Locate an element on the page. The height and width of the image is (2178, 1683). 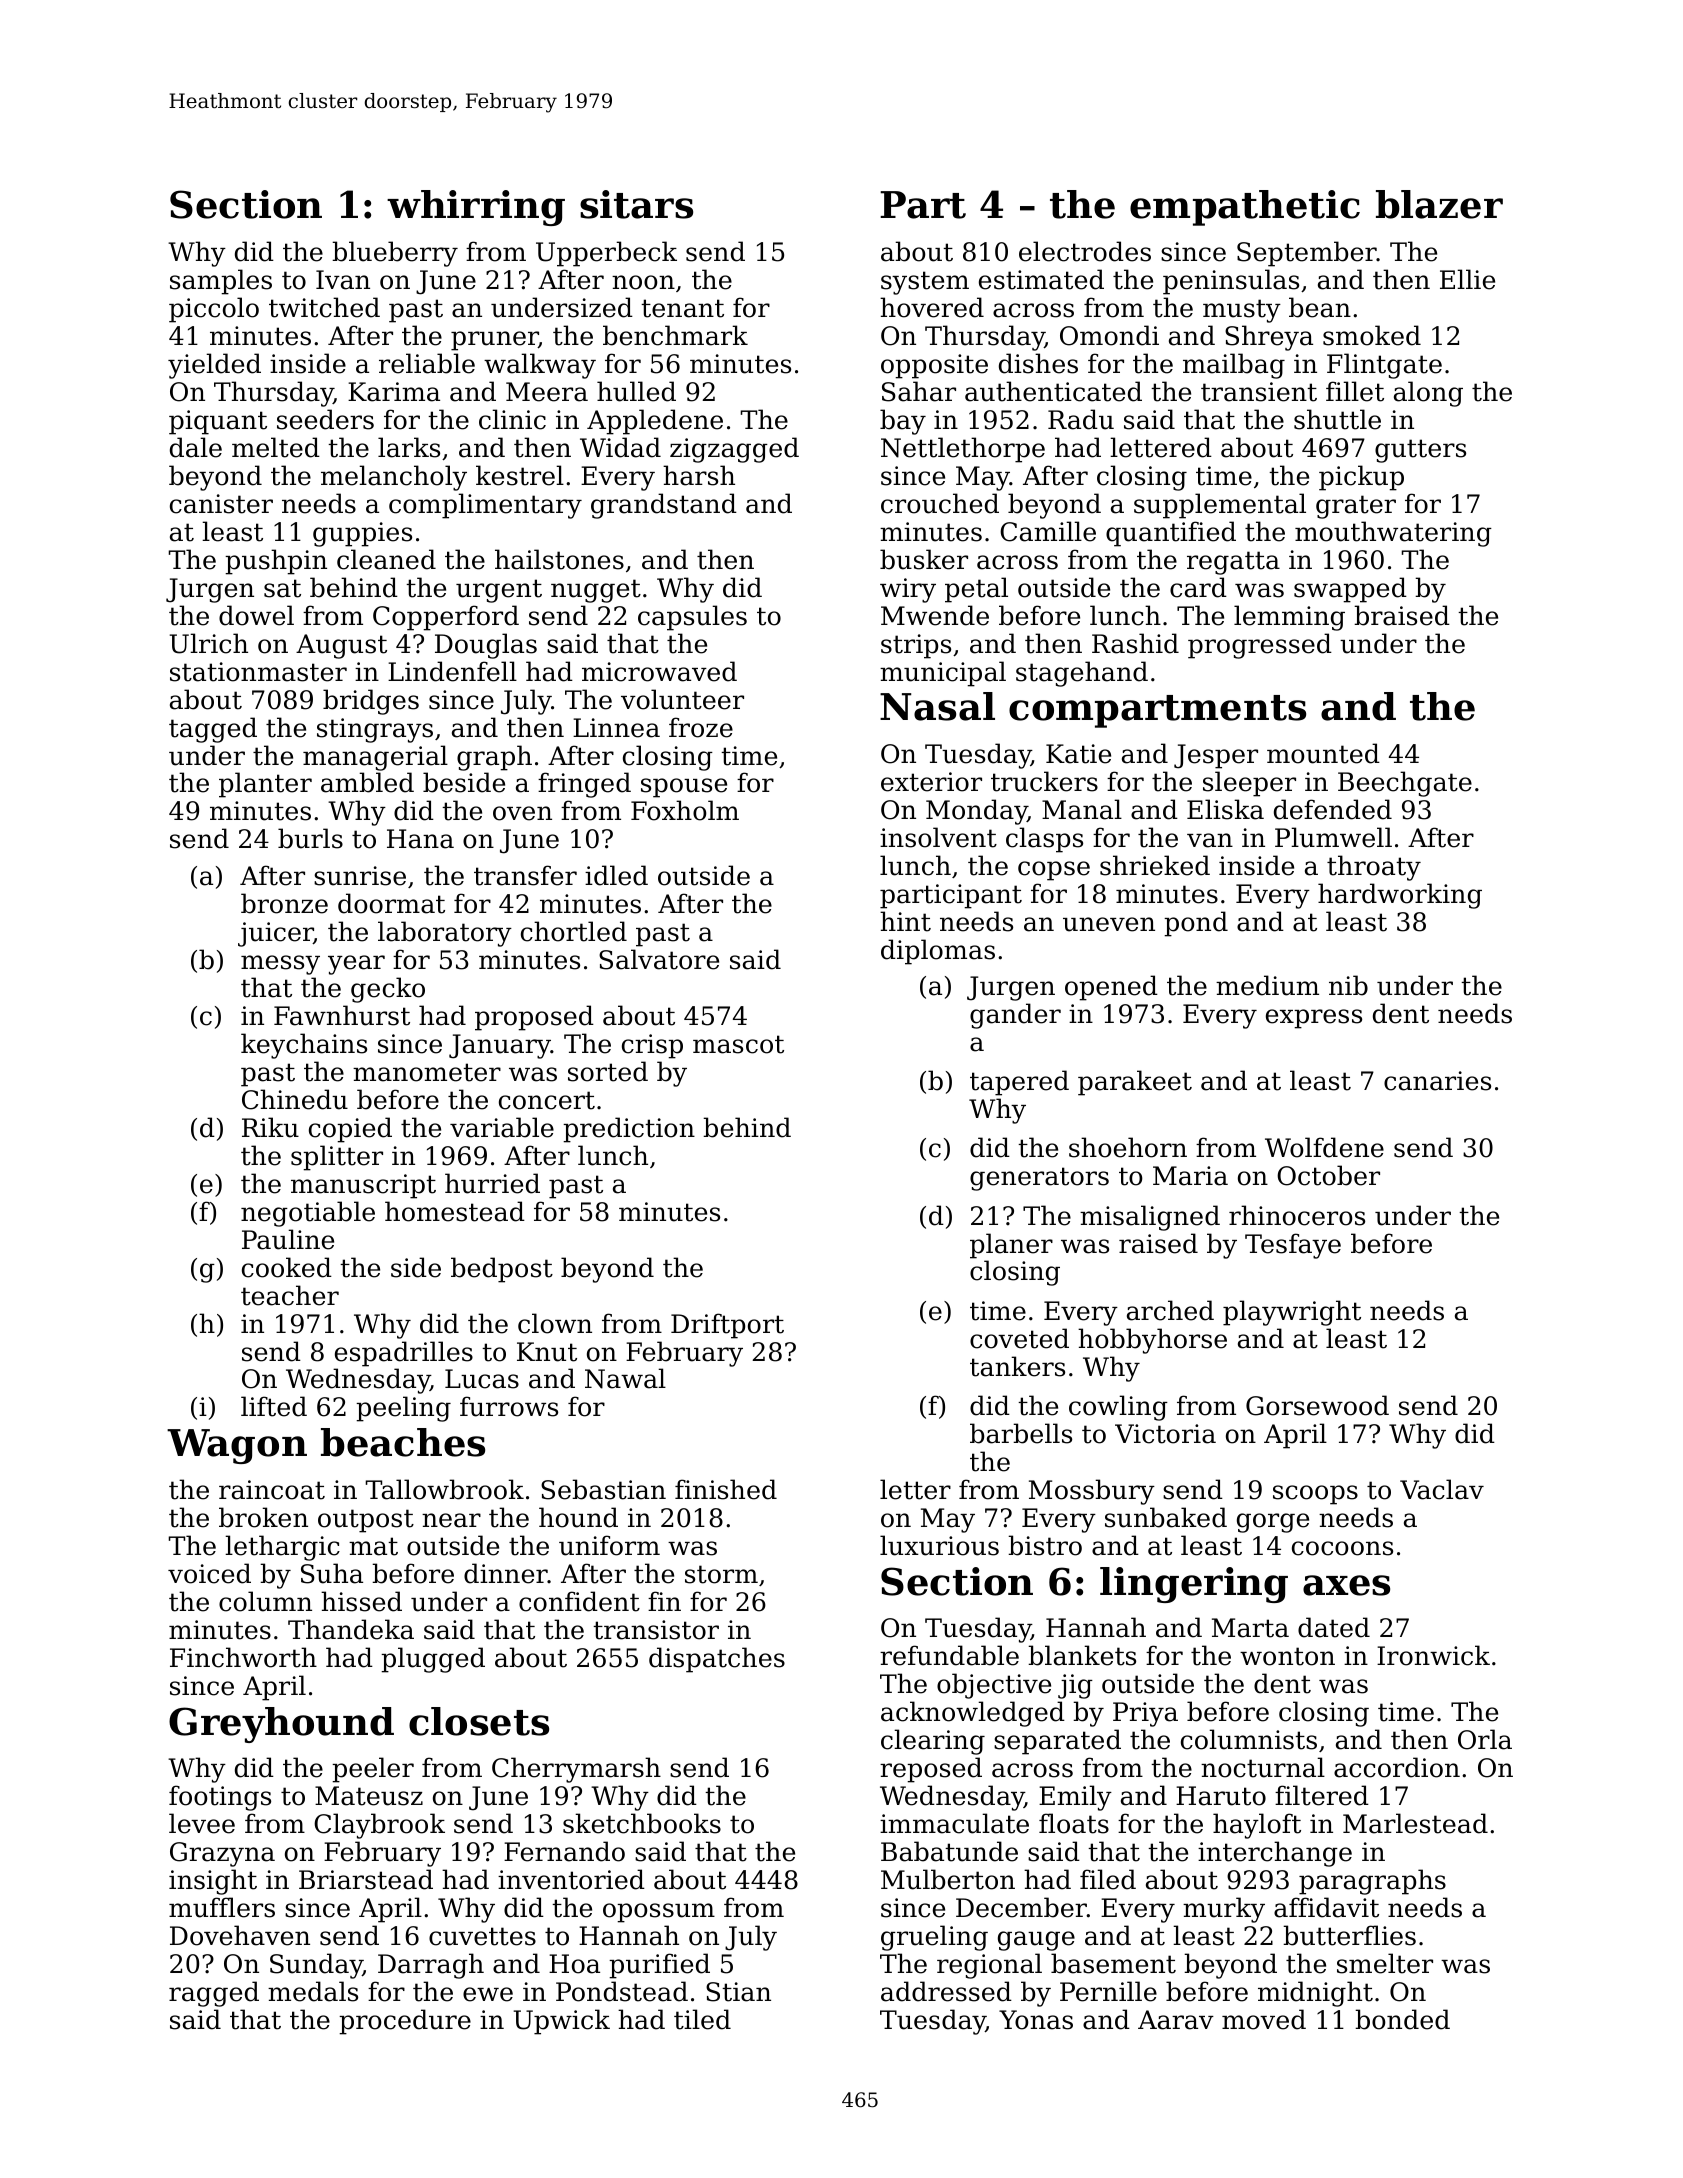
dispatches is located at coordinates (717, 1660).
